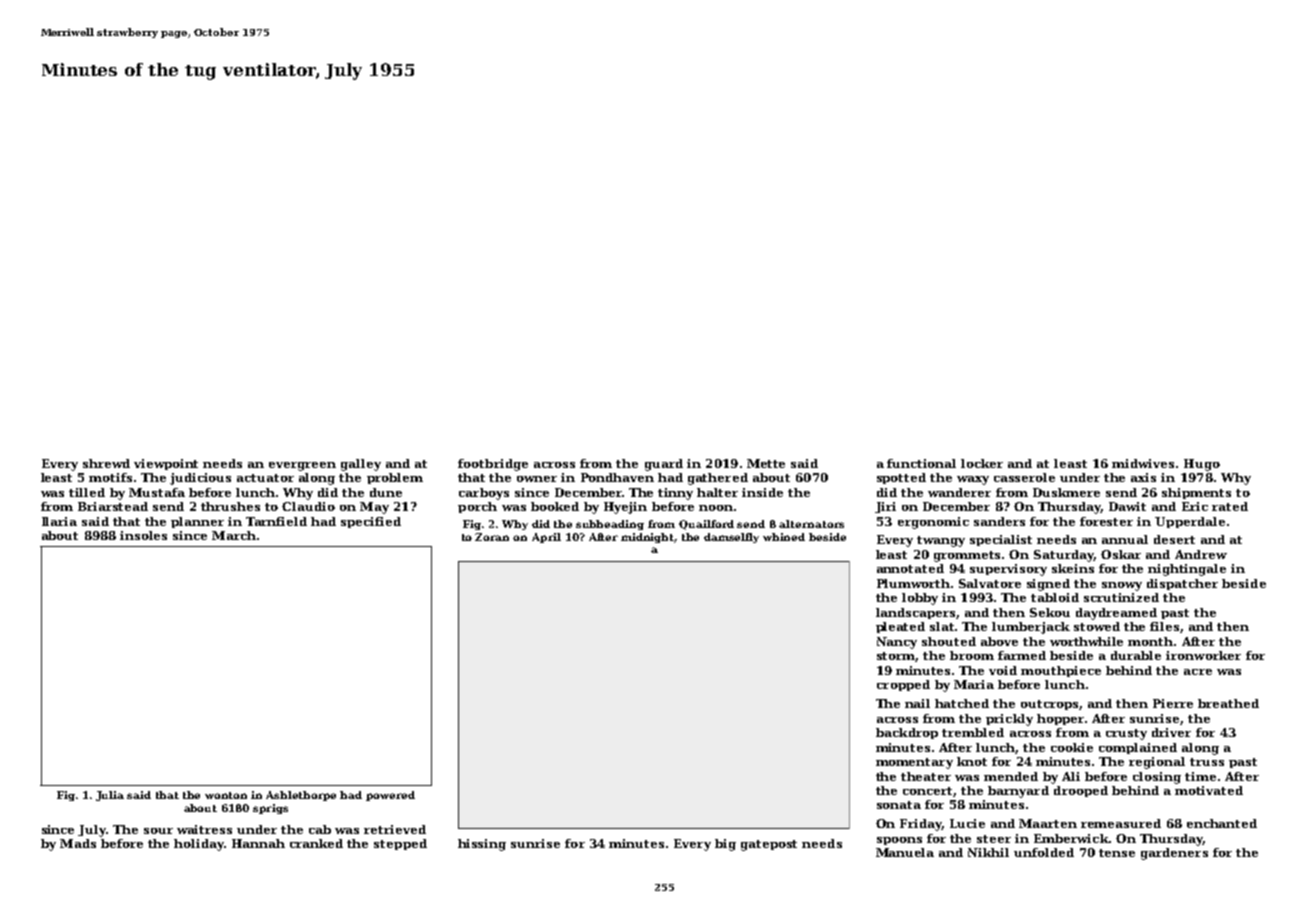 The image size is (1308, 924). Describe the element at coordinates (617, 477) in the screenshot. I see `Pondhaven` at that location.
